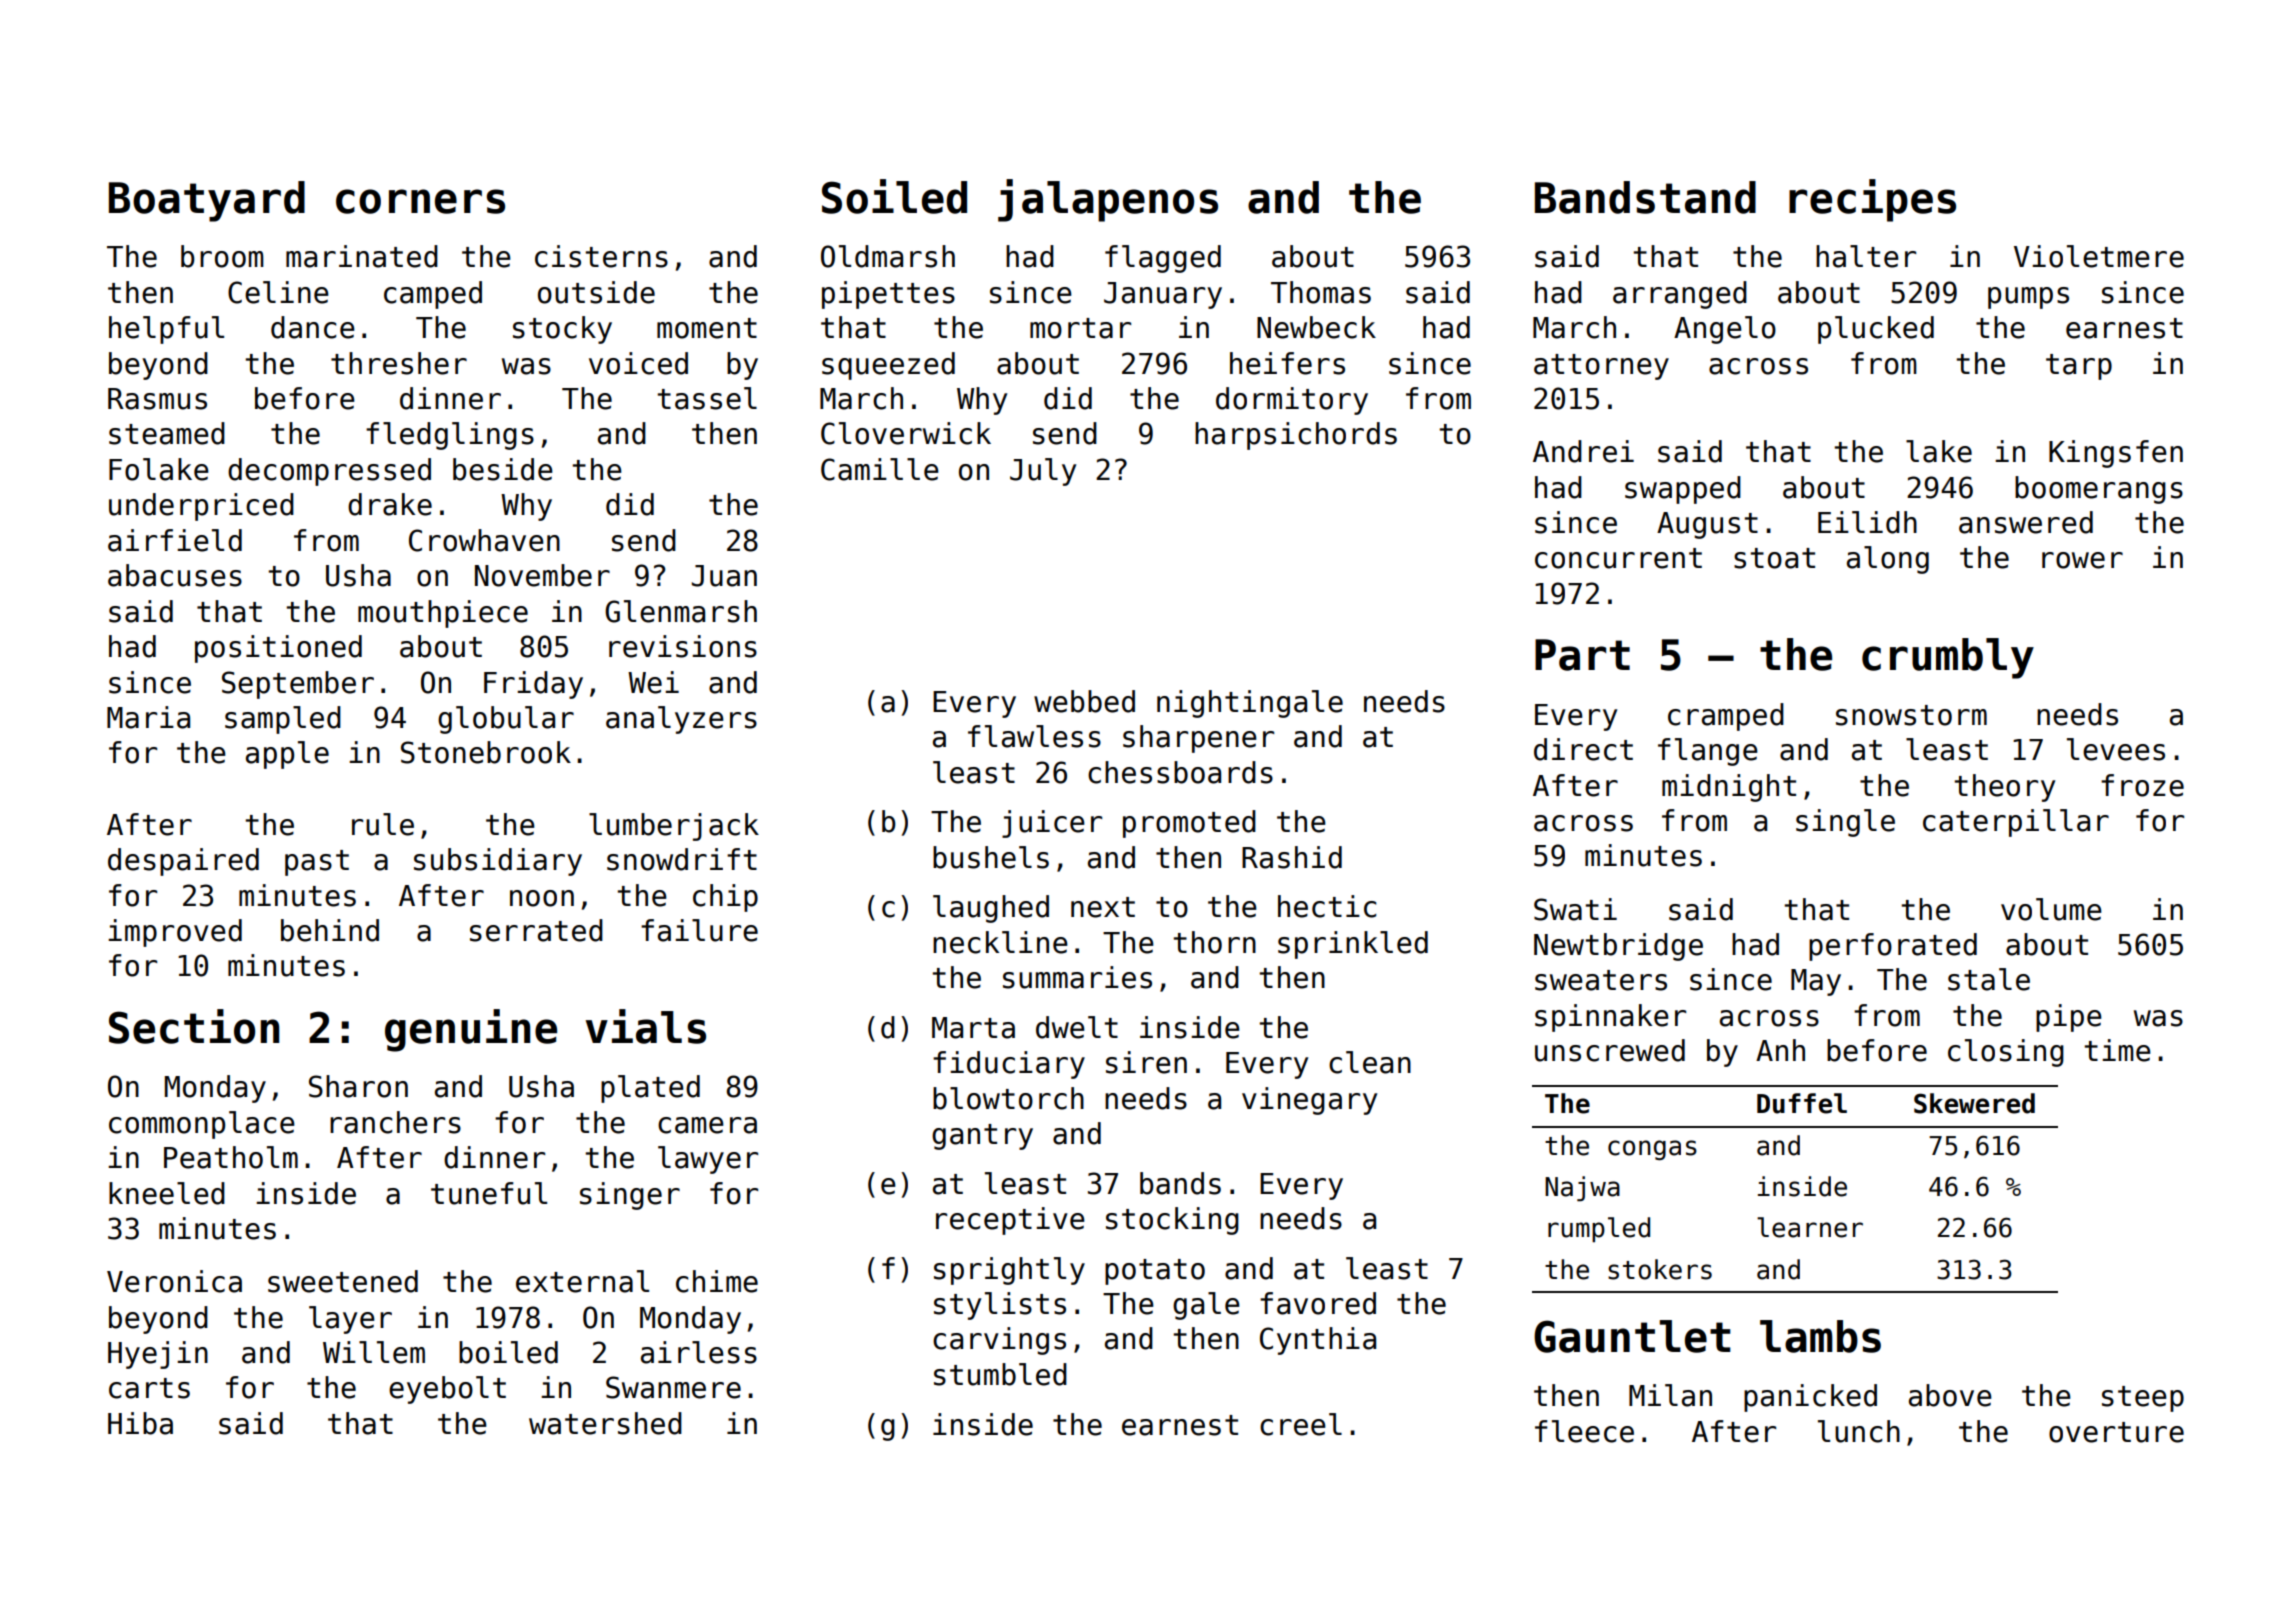 The image size is (2292, 1620). I want to click on Duffel, so click(1802, 1103).
